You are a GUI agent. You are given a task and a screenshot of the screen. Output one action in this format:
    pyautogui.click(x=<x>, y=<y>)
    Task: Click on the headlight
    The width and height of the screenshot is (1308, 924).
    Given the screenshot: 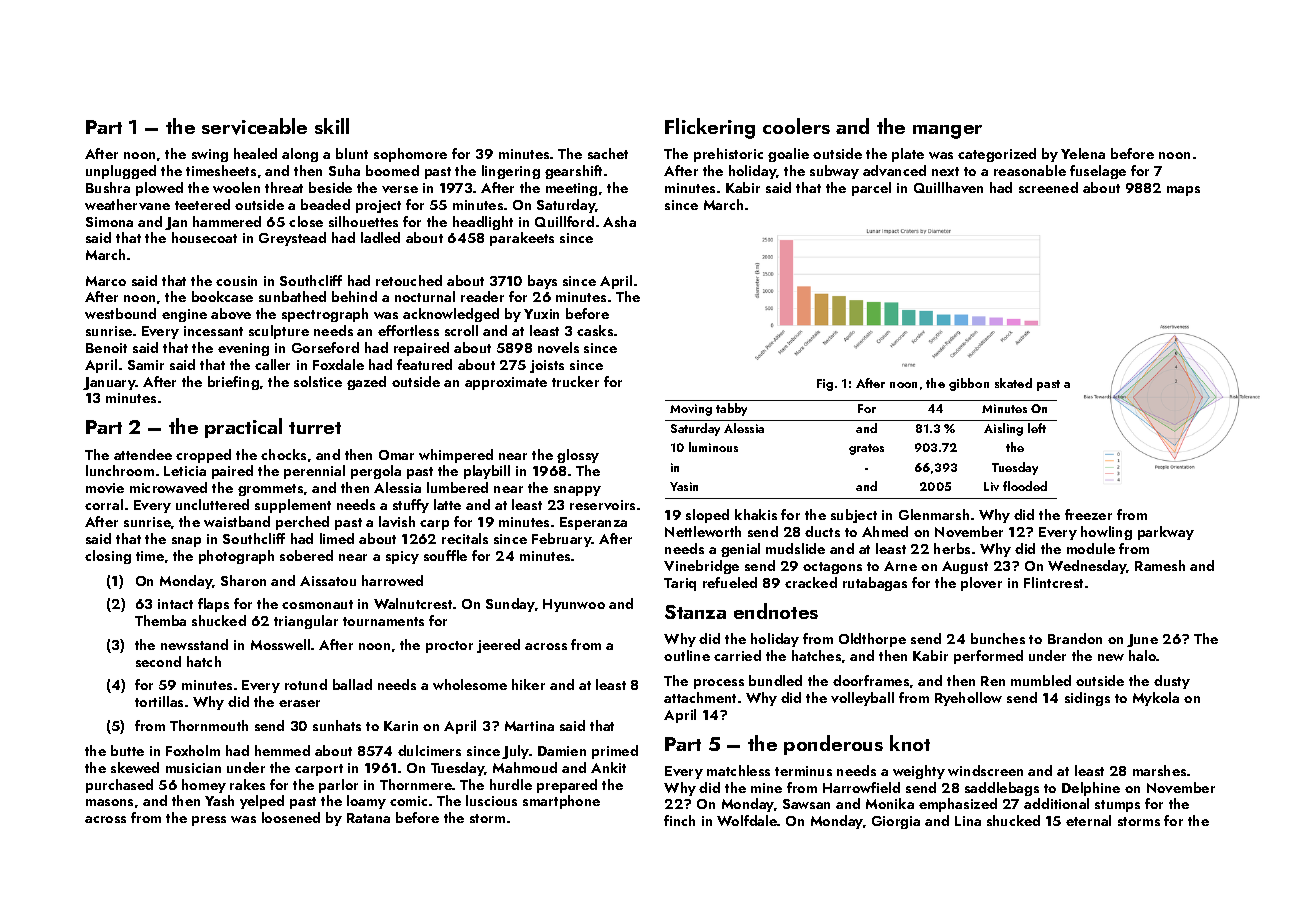 What is the action you would take?
    pyautogui.click(x=483, y=223)
